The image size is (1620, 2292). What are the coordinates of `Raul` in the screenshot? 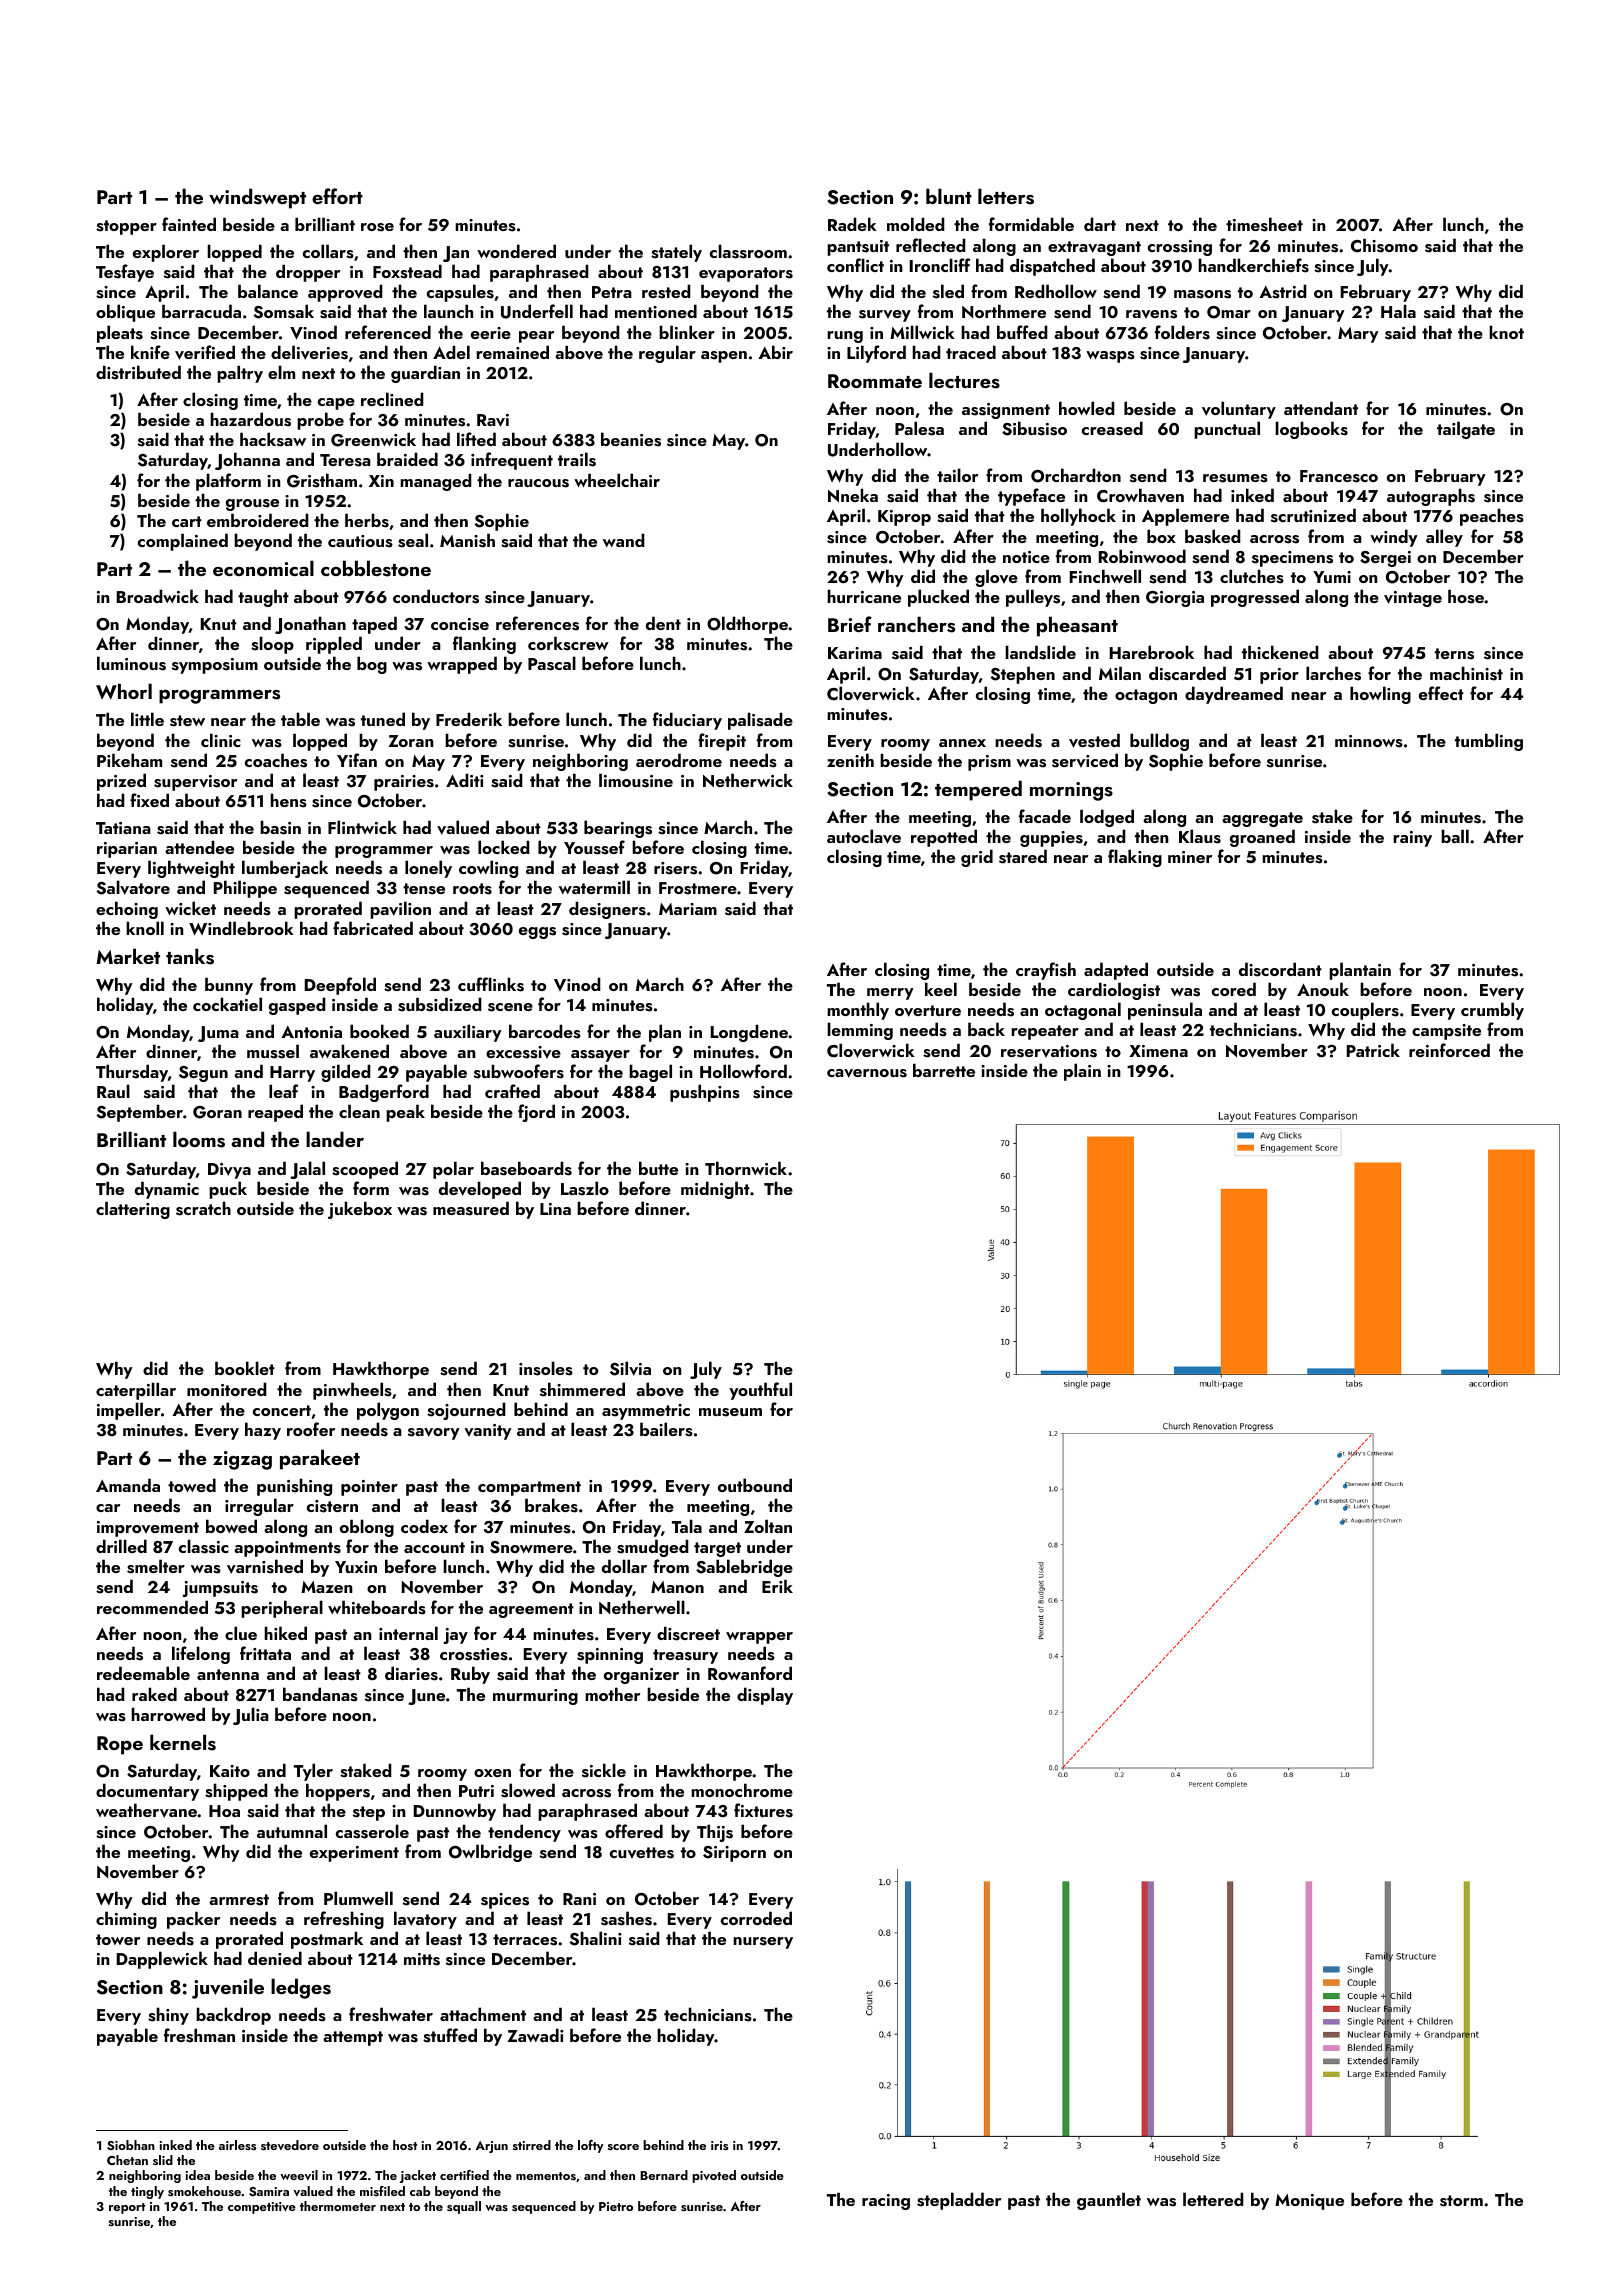 It's located at (113, 1091).
